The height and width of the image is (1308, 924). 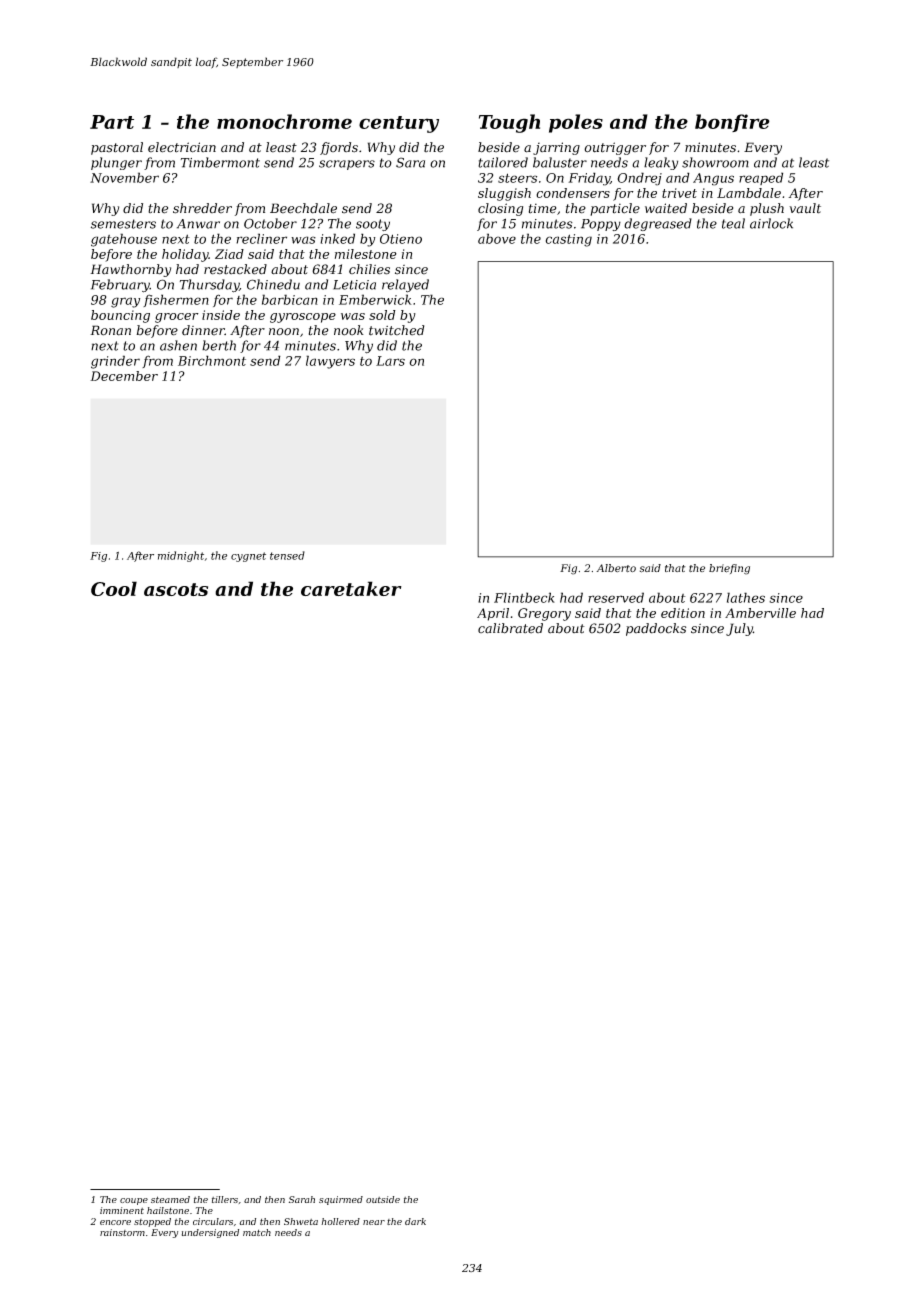 I want to click on outside, so click(x=383, y=1199).
